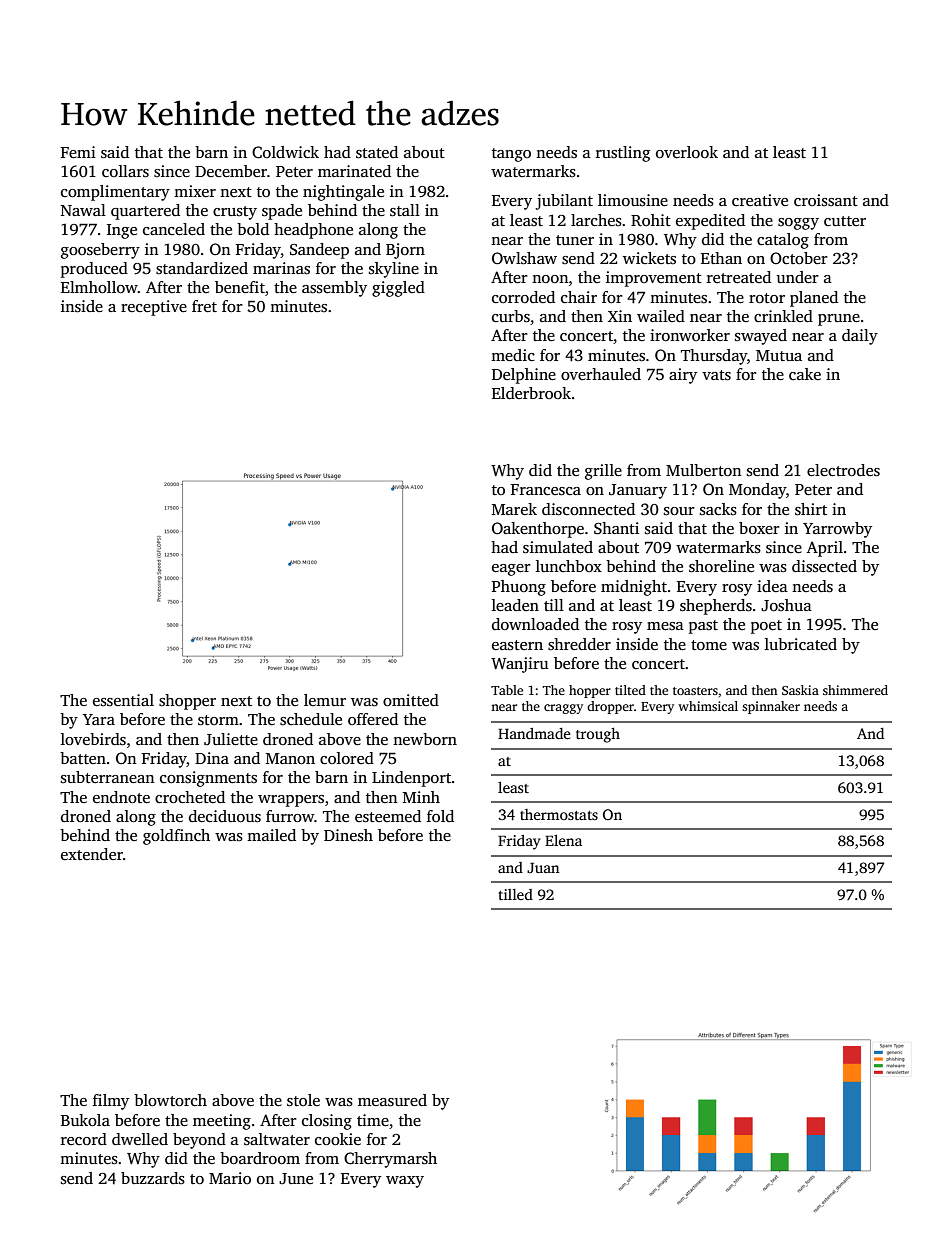 This screenshot has width=952, height=1233. What do you see at coordinates (771, 707) in the screenshot?
I see `spinnaker` at bounding box center [771, 707].
